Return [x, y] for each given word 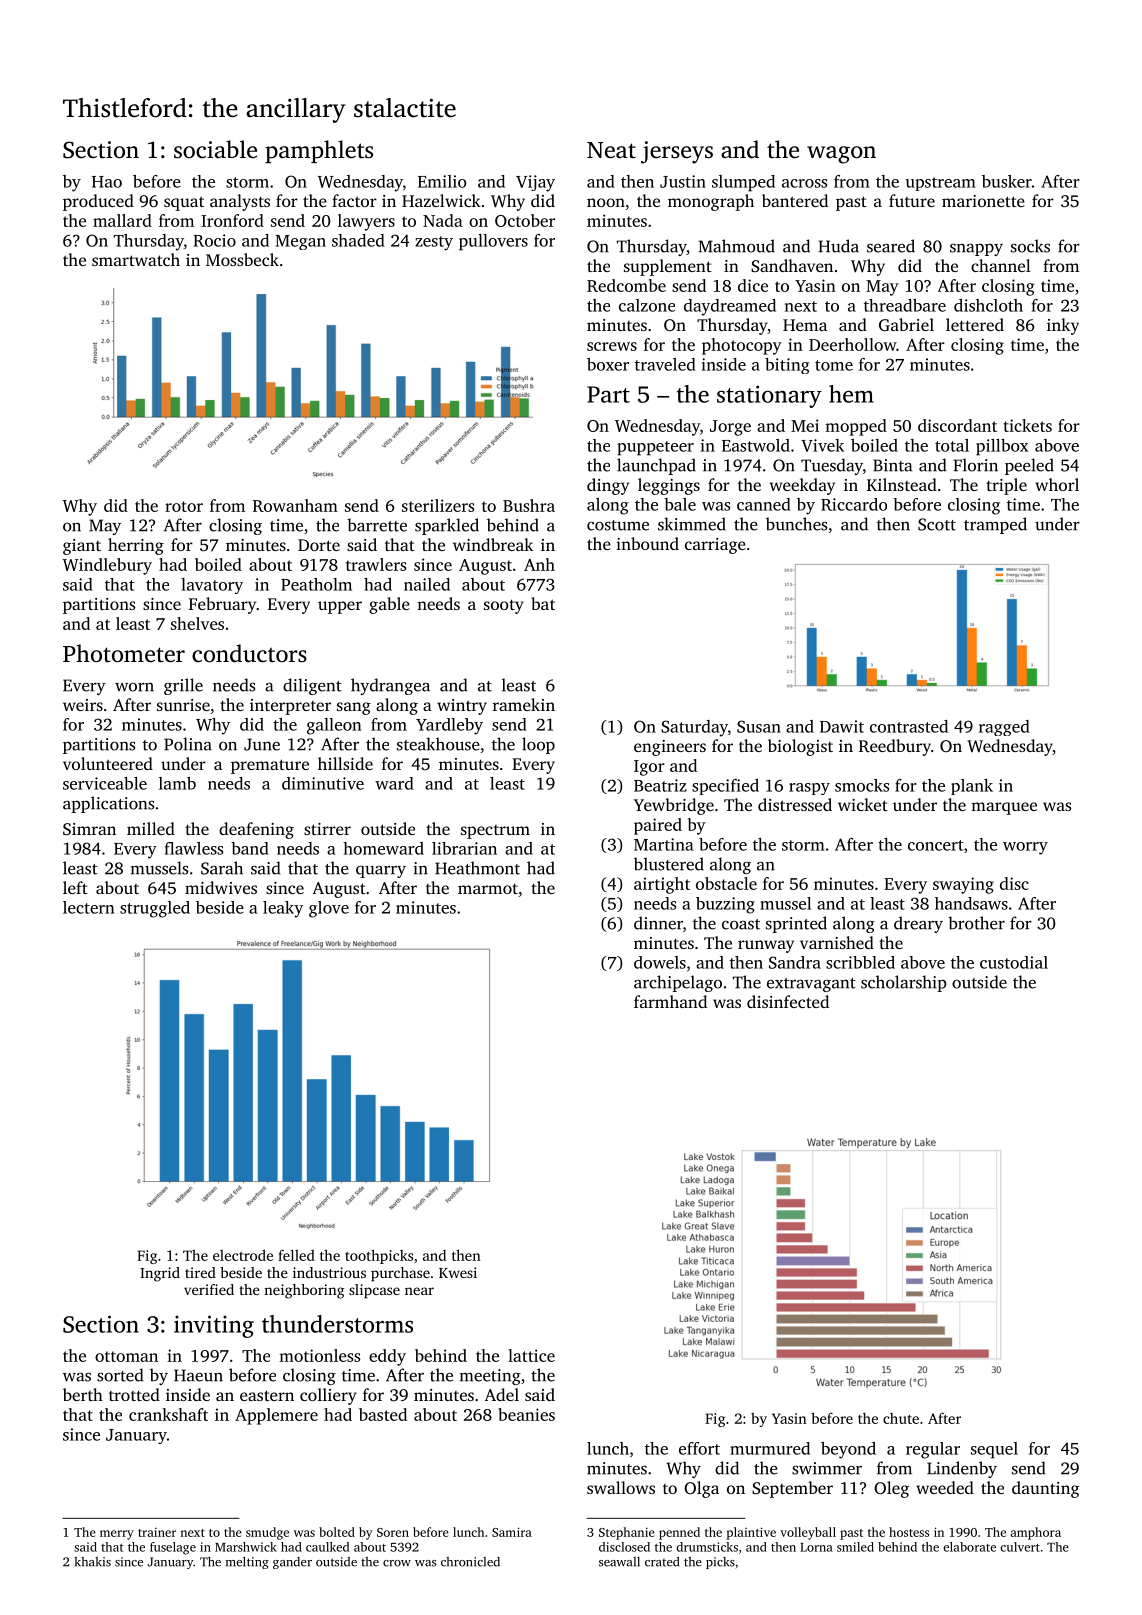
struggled [155, 909]
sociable [215, 149]
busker [1007, 181]
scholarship [904, 983]
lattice [531, 1355]
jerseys [677, 152]
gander [292, 1563]
